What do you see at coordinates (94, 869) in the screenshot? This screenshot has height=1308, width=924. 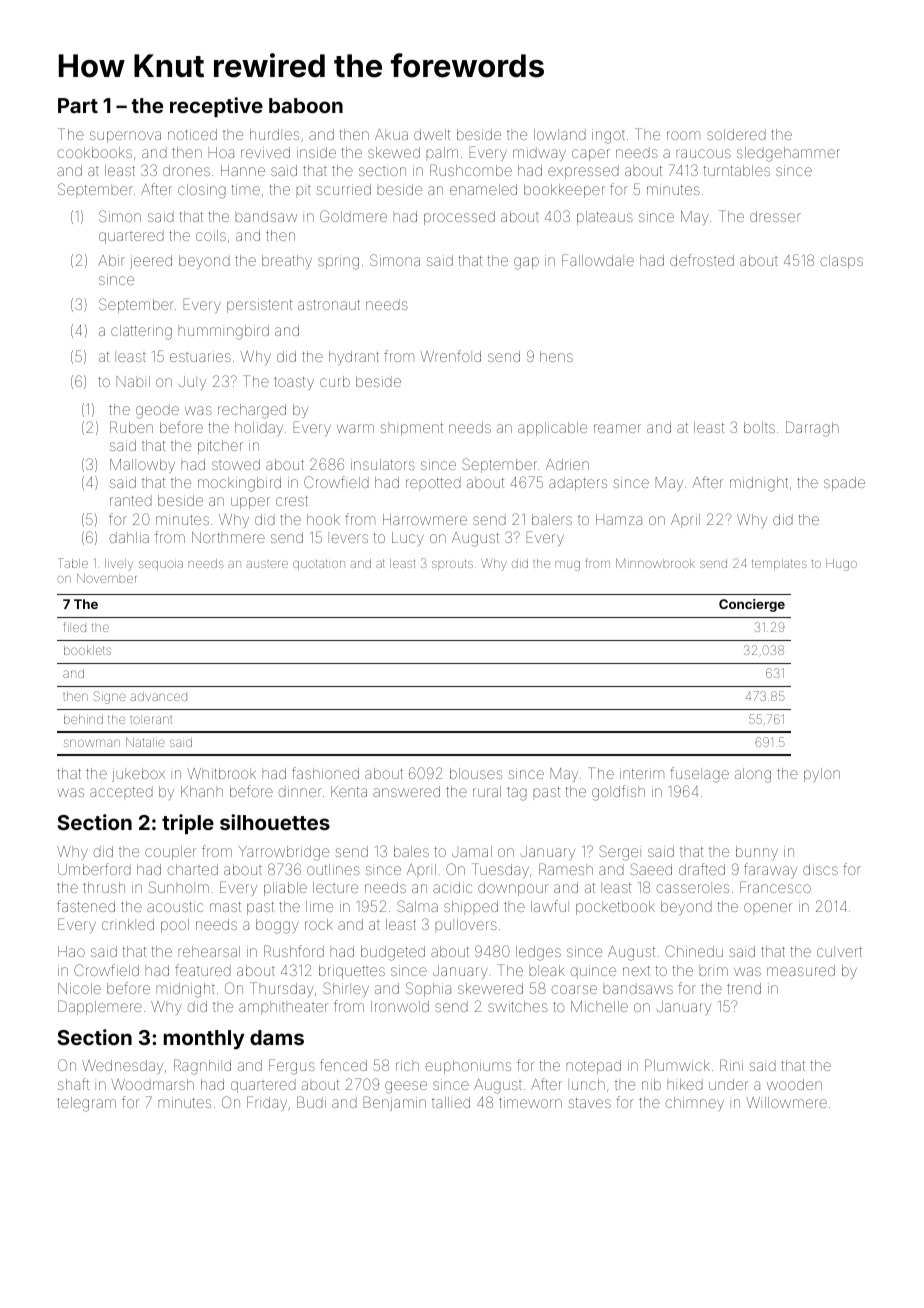 I see `Umberford` at bounding box center [94, 869].
